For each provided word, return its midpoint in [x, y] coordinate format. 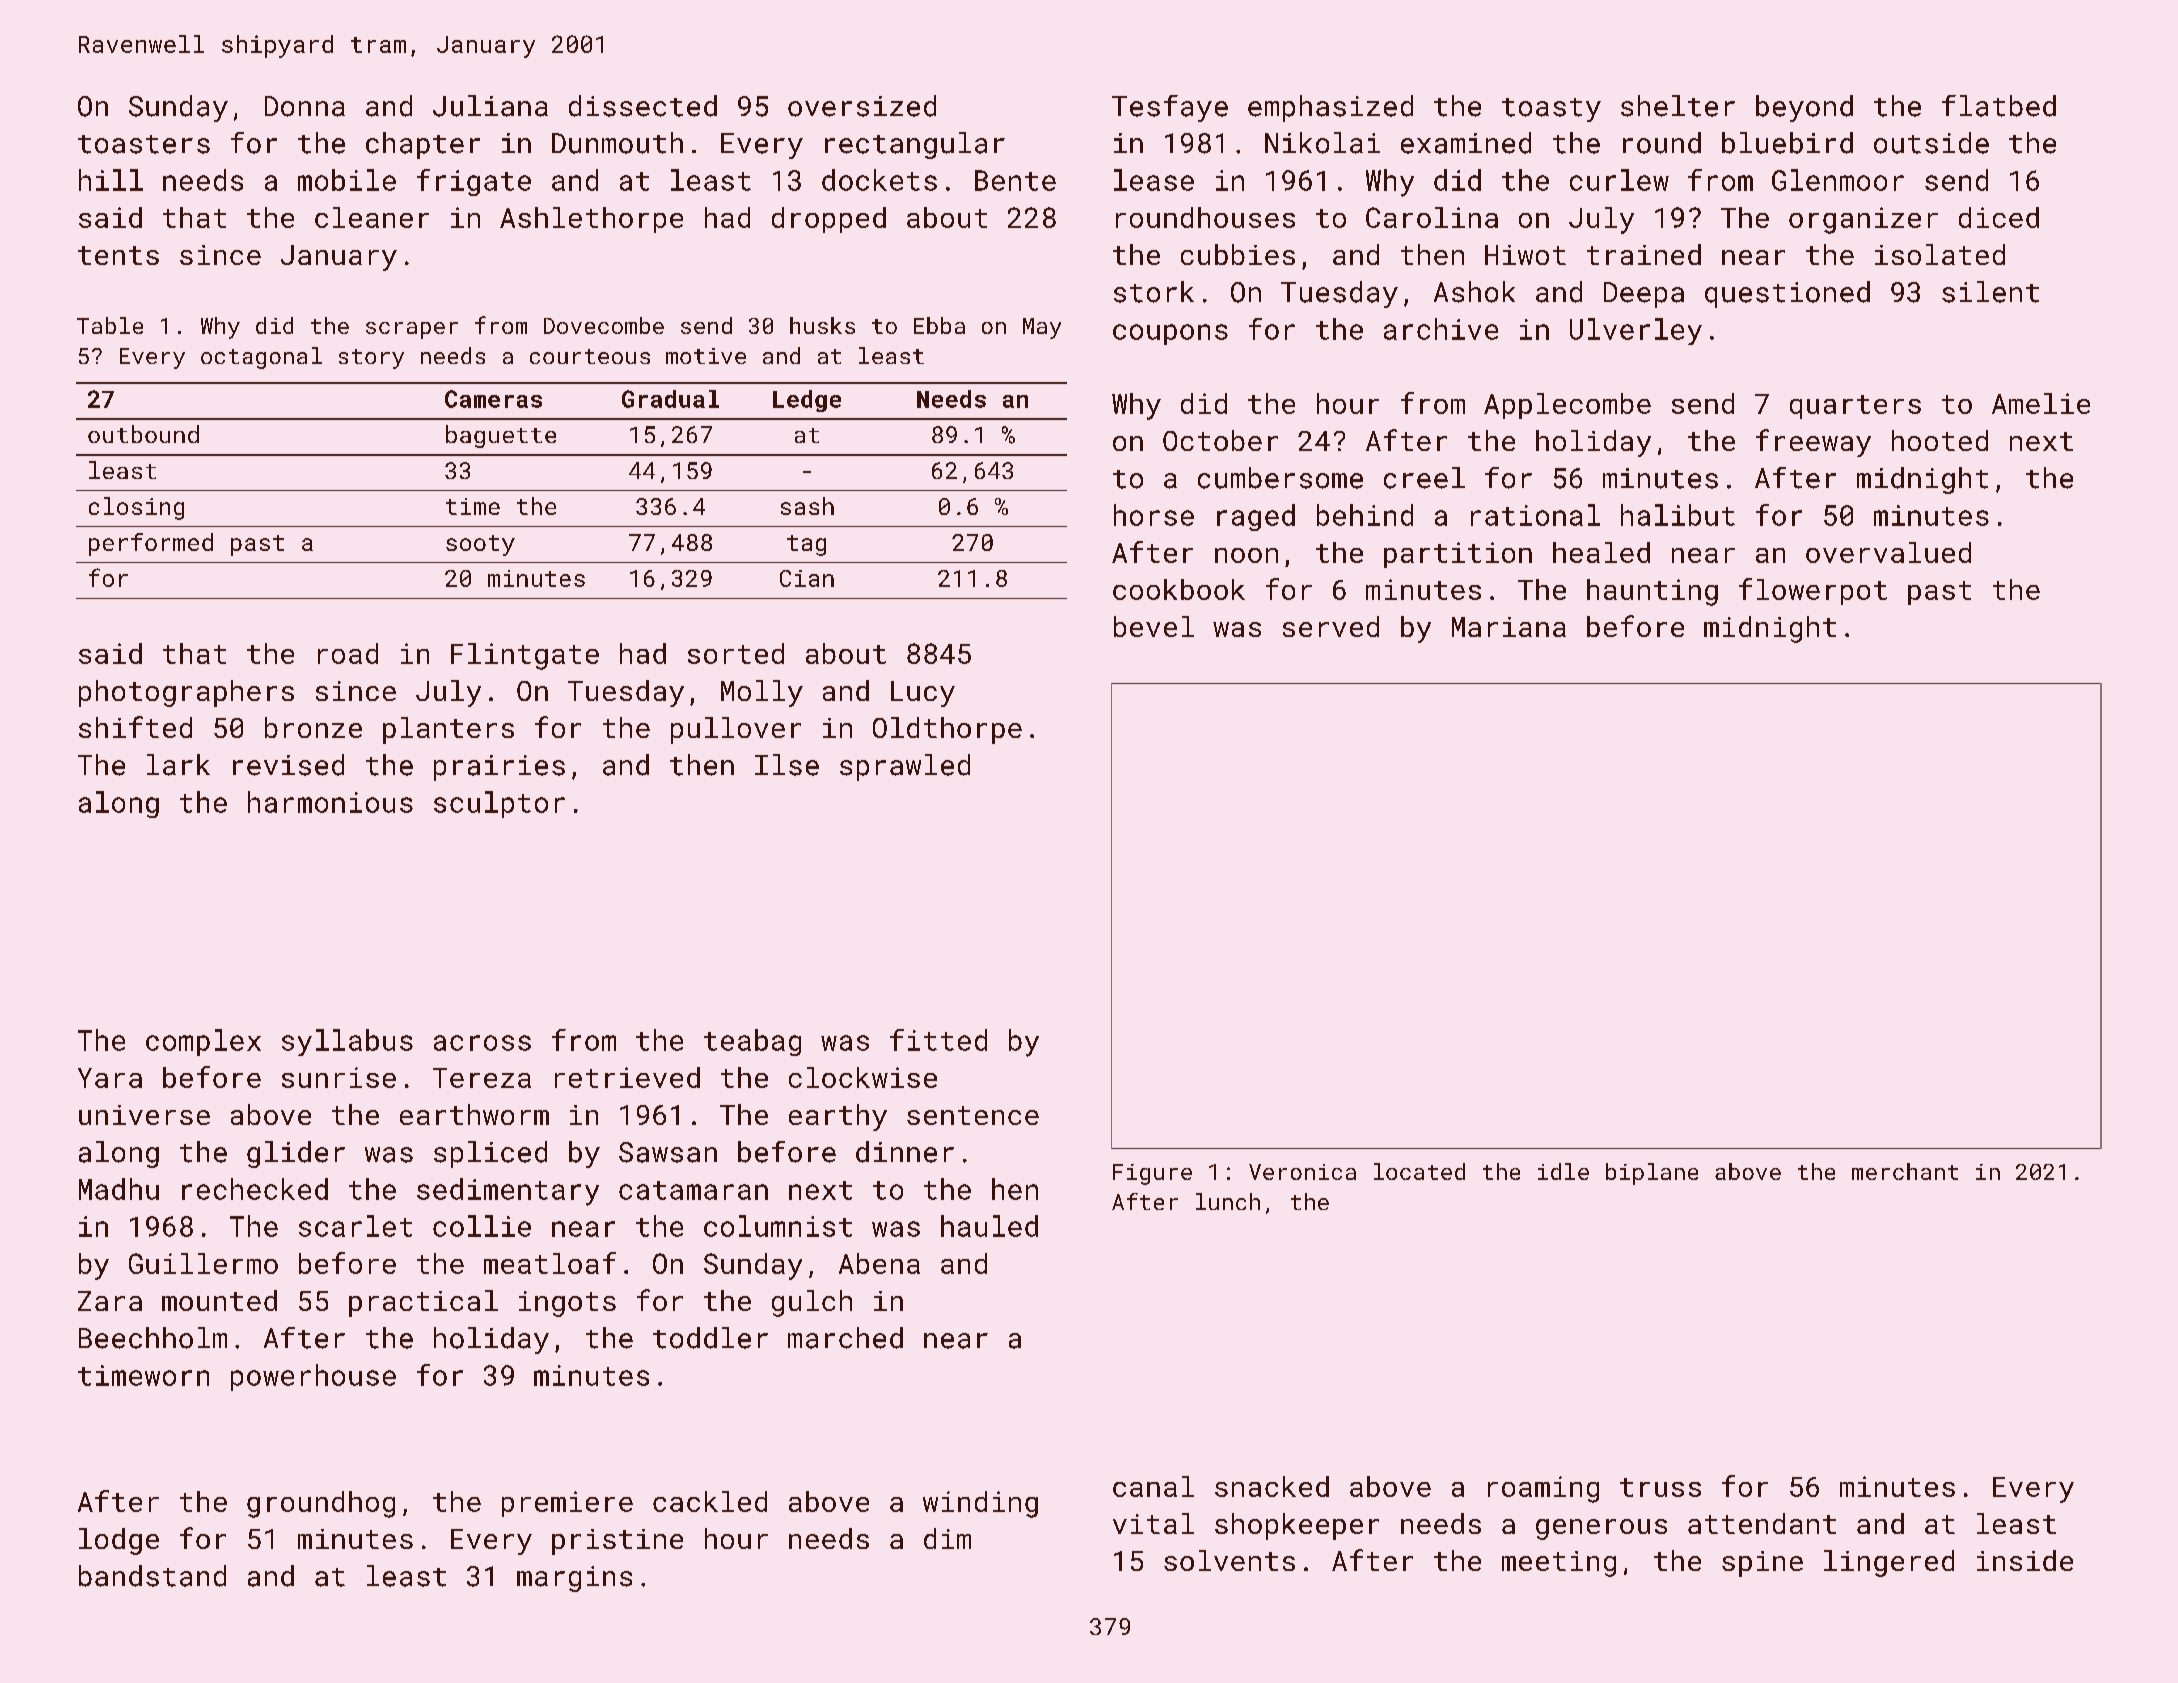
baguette [501, 436]
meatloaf [550, 1263]
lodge [119, 1541]
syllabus [347, 1042]
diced [1999, 217]
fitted [938, 1040]
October [1220, 440]
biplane [1652, 1174]
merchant [1905, 1171]
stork [1154, 292]
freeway [1813, 443]
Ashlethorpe [591, 220]
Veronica [1302, 1172]
